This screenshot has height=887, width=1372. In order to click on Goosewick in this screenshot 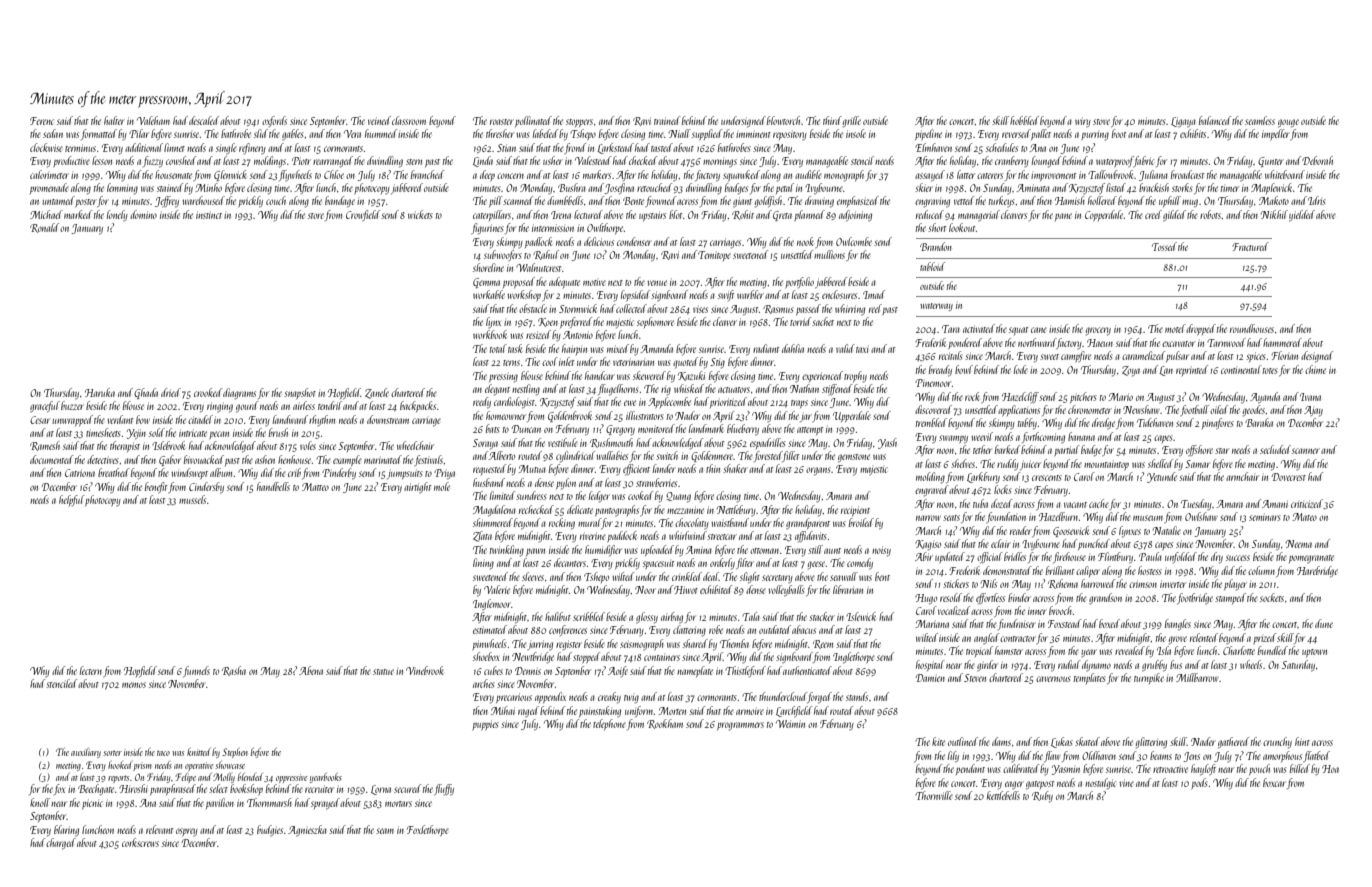, I will do `click(1071, 531)`.
